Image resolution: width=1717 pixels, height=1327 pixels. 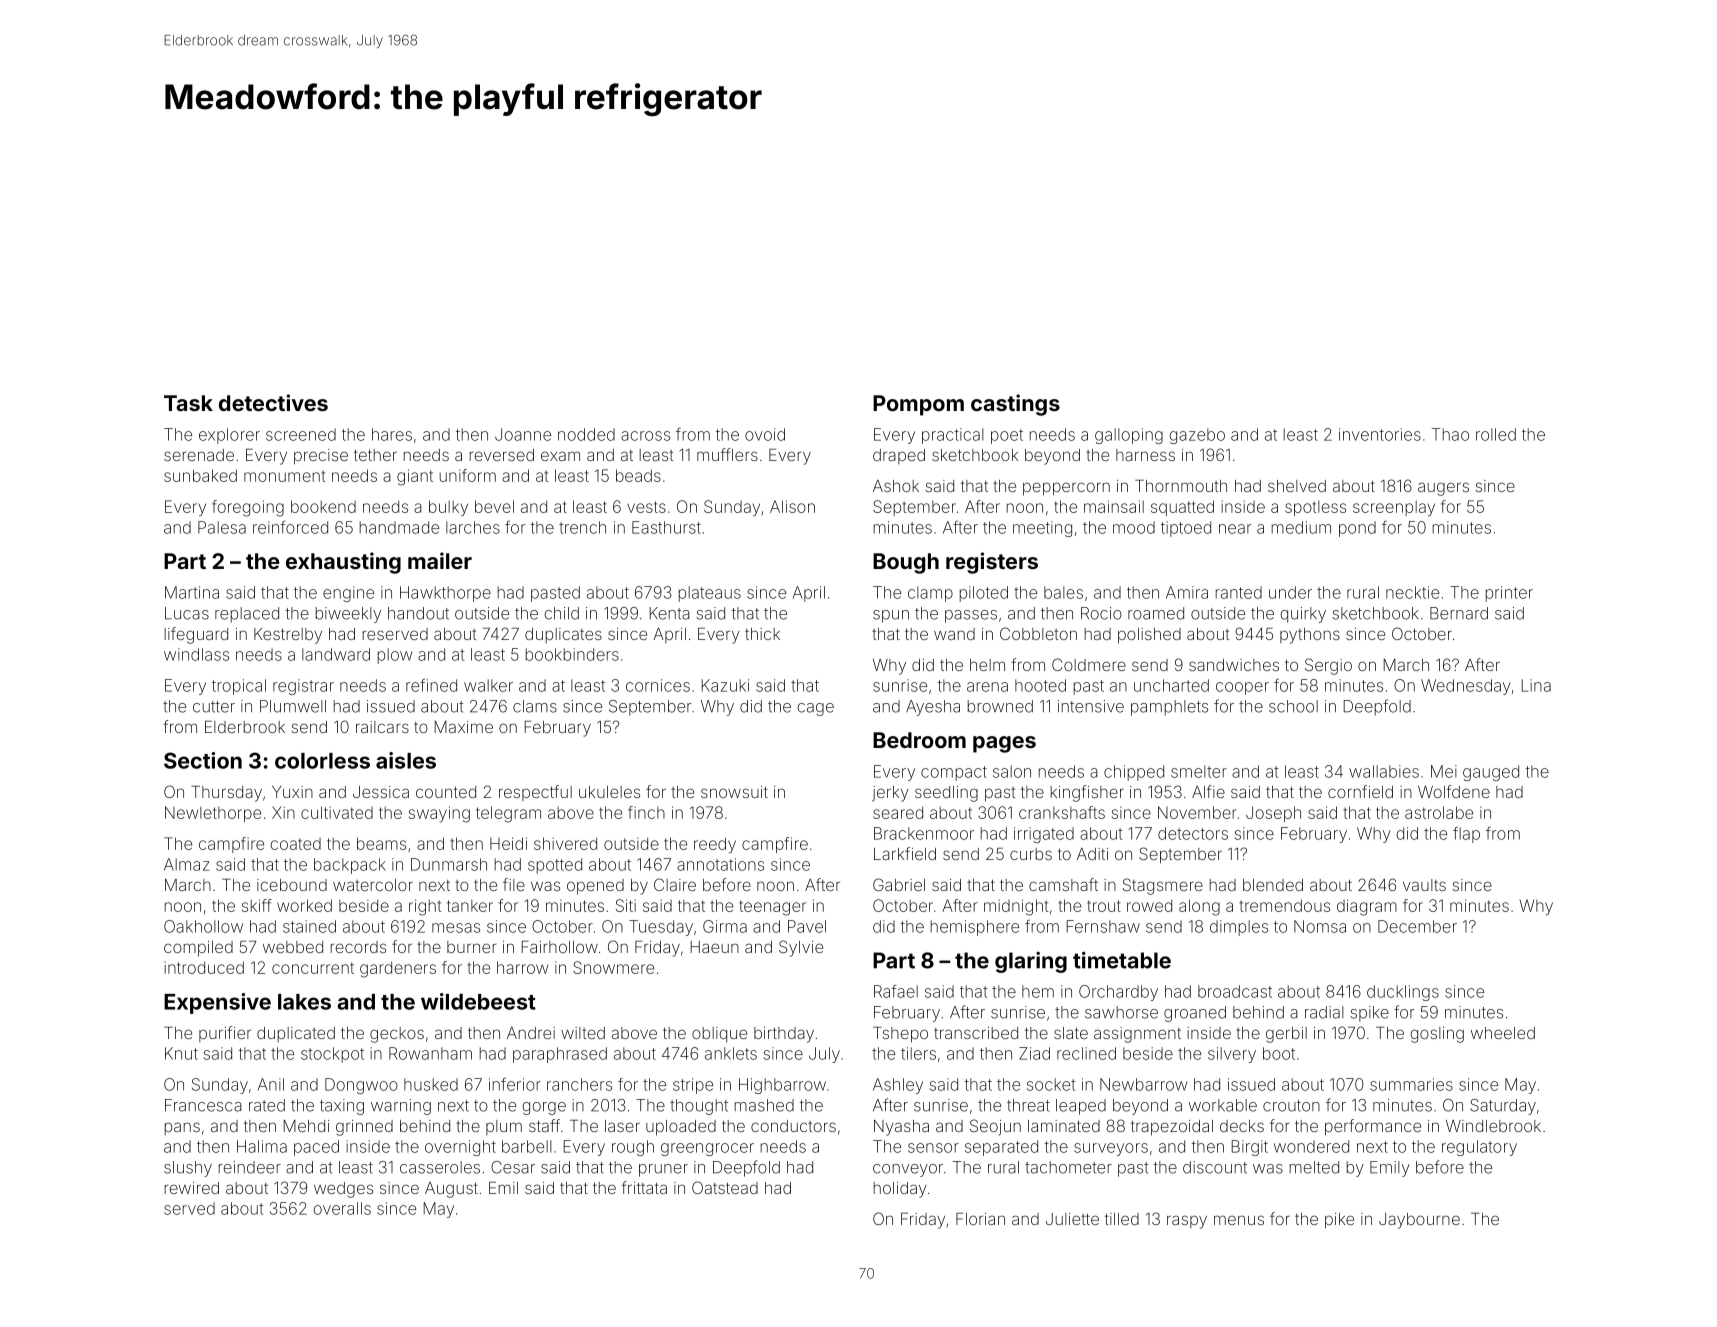 I want to click on Kenta, so click(x=670, y=613).
